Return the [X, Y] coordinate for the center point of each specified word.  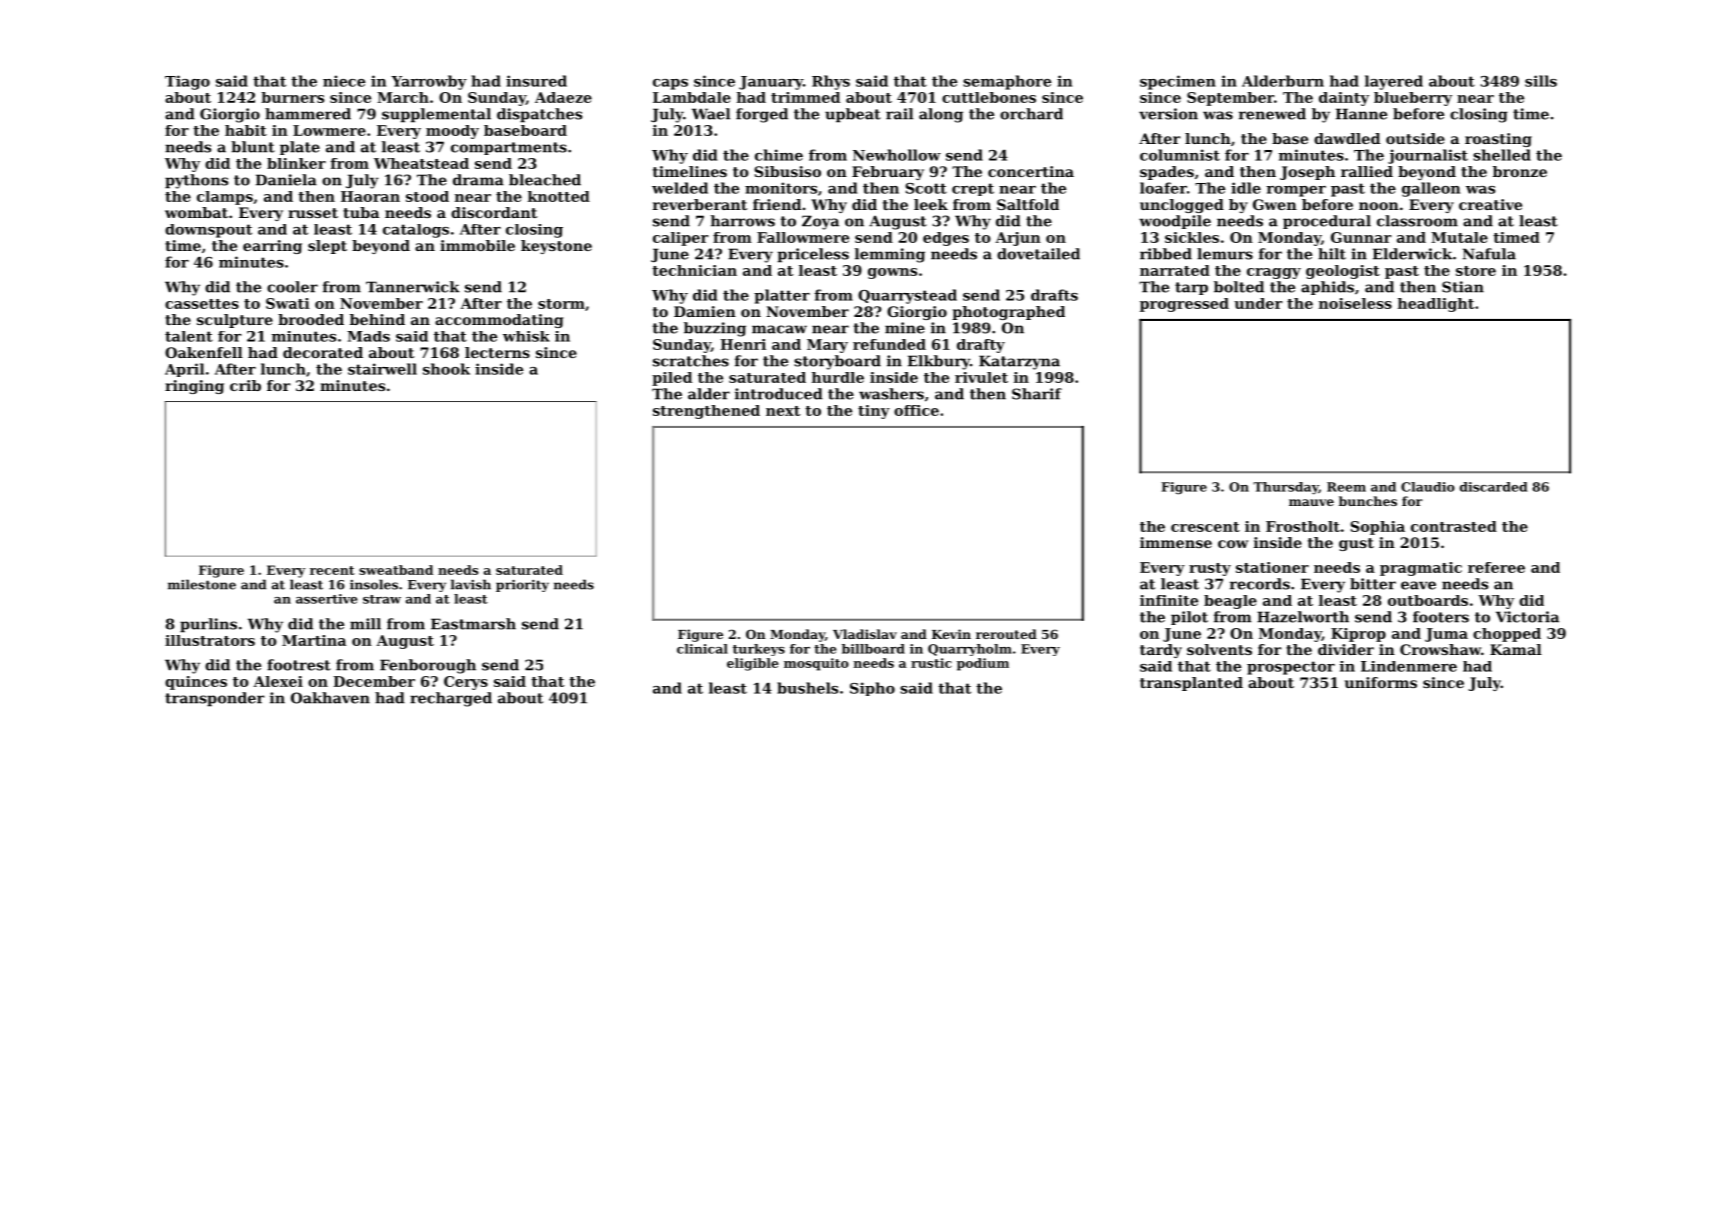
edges [946, 239]
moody [452, 132]
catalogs [416, 231]
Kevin [951, 634]
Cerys [466, 683]
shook [446, 369]
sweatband [396, 570]
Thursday [1286, 488]
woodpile [1175, 222]
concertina [1031, 171]
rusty [1210, 569]
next [783, 411]
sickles [1192, 237]
